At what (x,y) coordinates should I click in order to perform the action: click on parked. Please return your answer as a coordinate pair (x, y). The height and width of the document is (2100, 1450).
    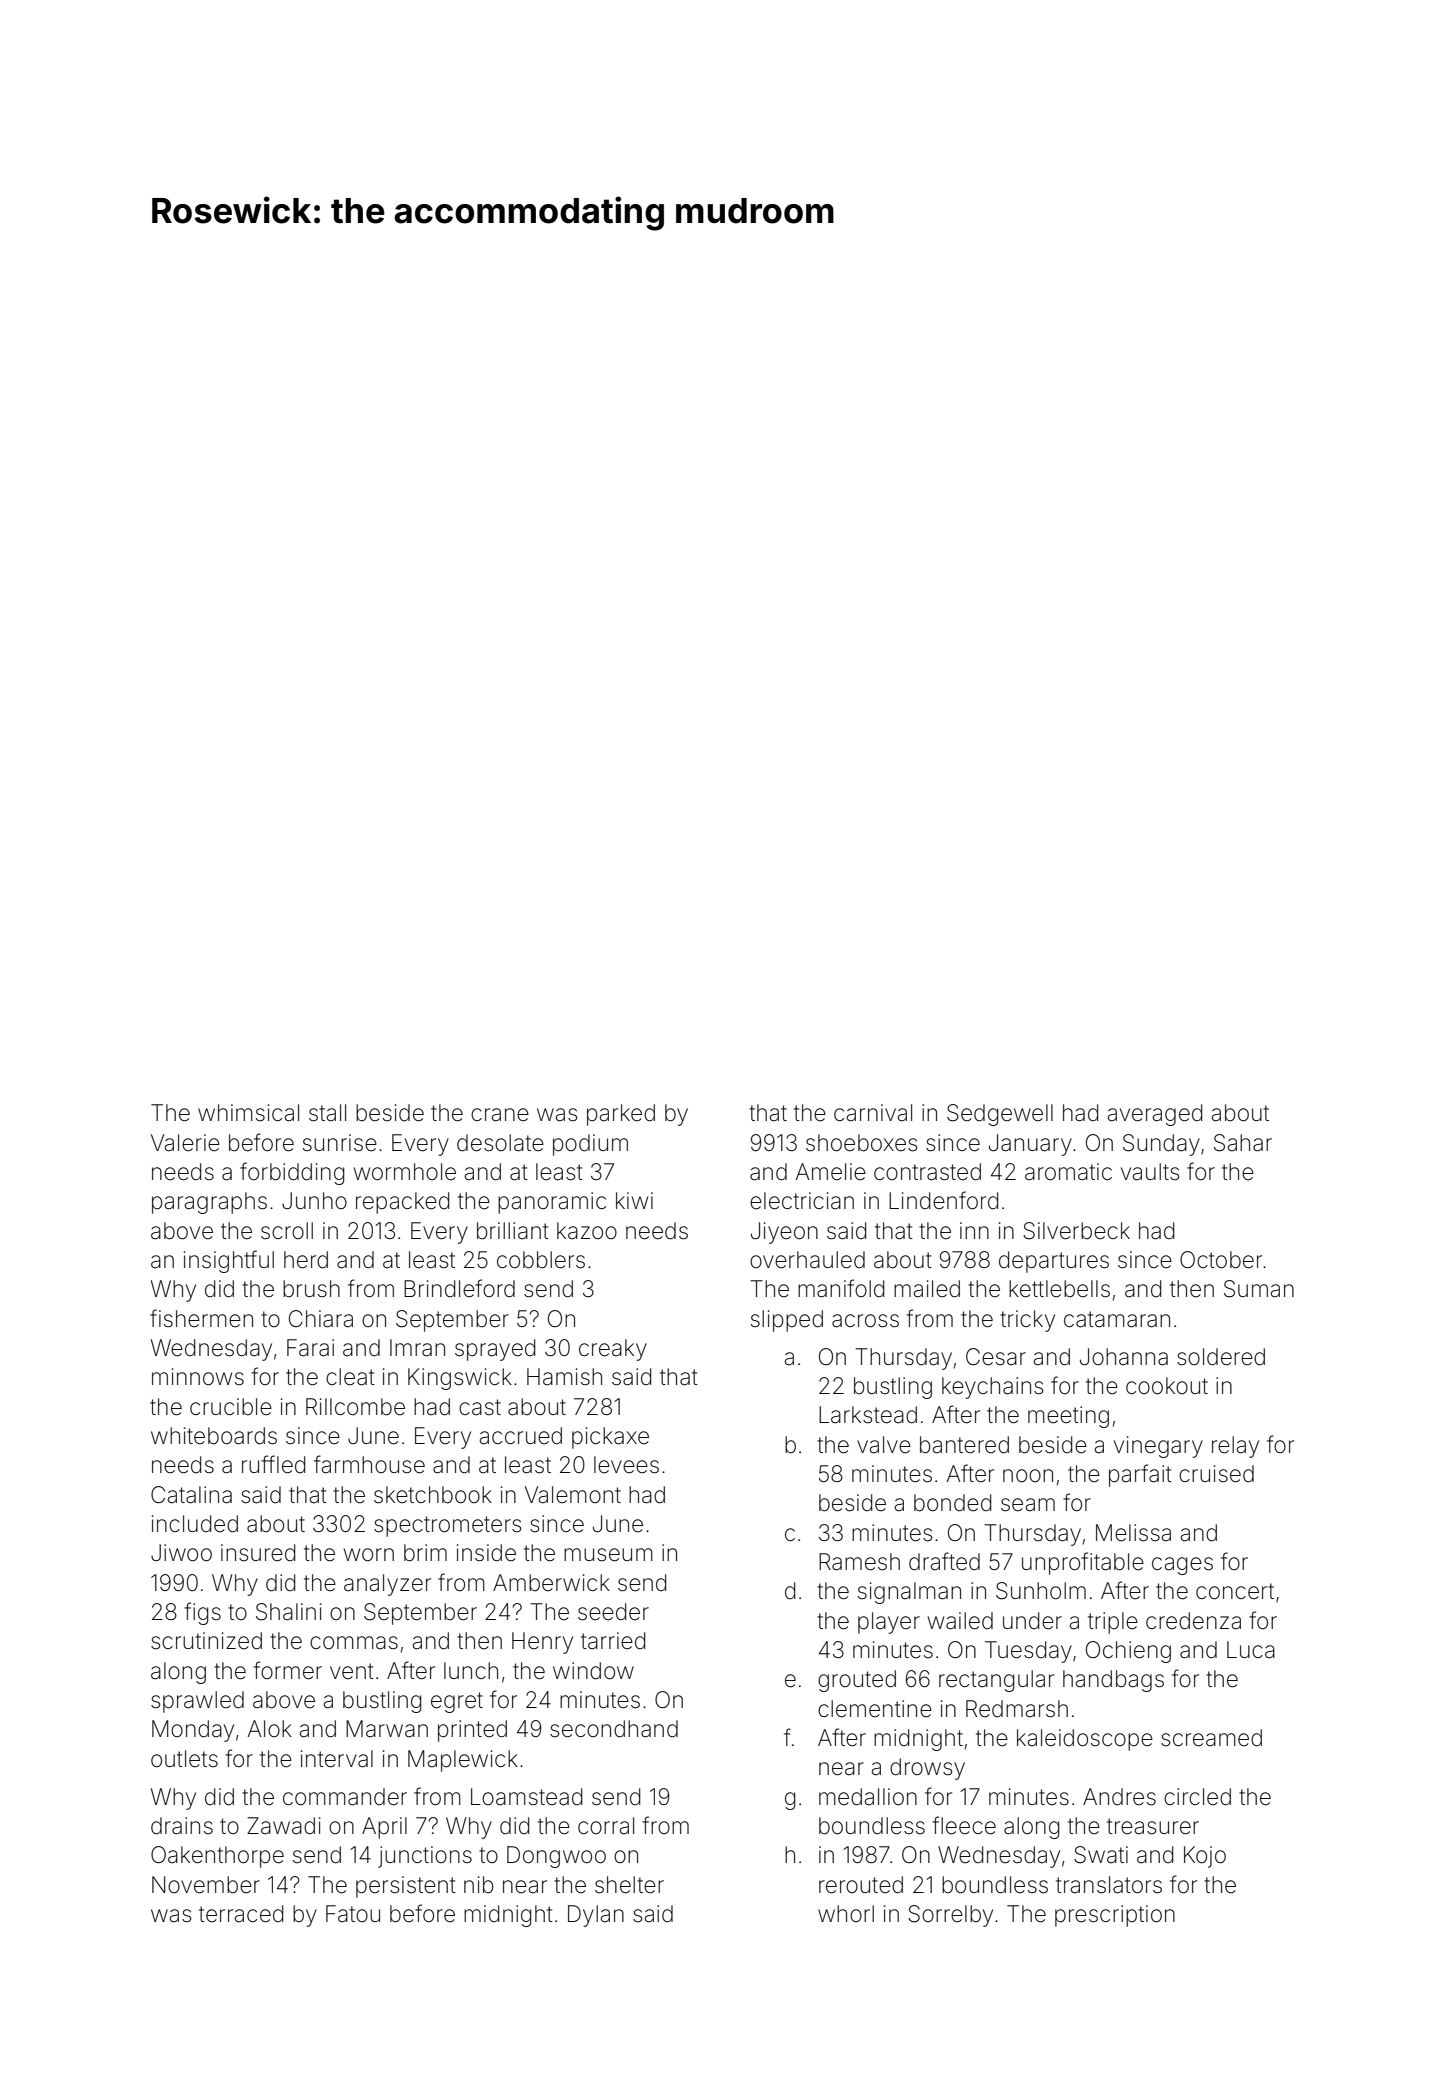
    Looking at the image, I should click on (621, 1115).
